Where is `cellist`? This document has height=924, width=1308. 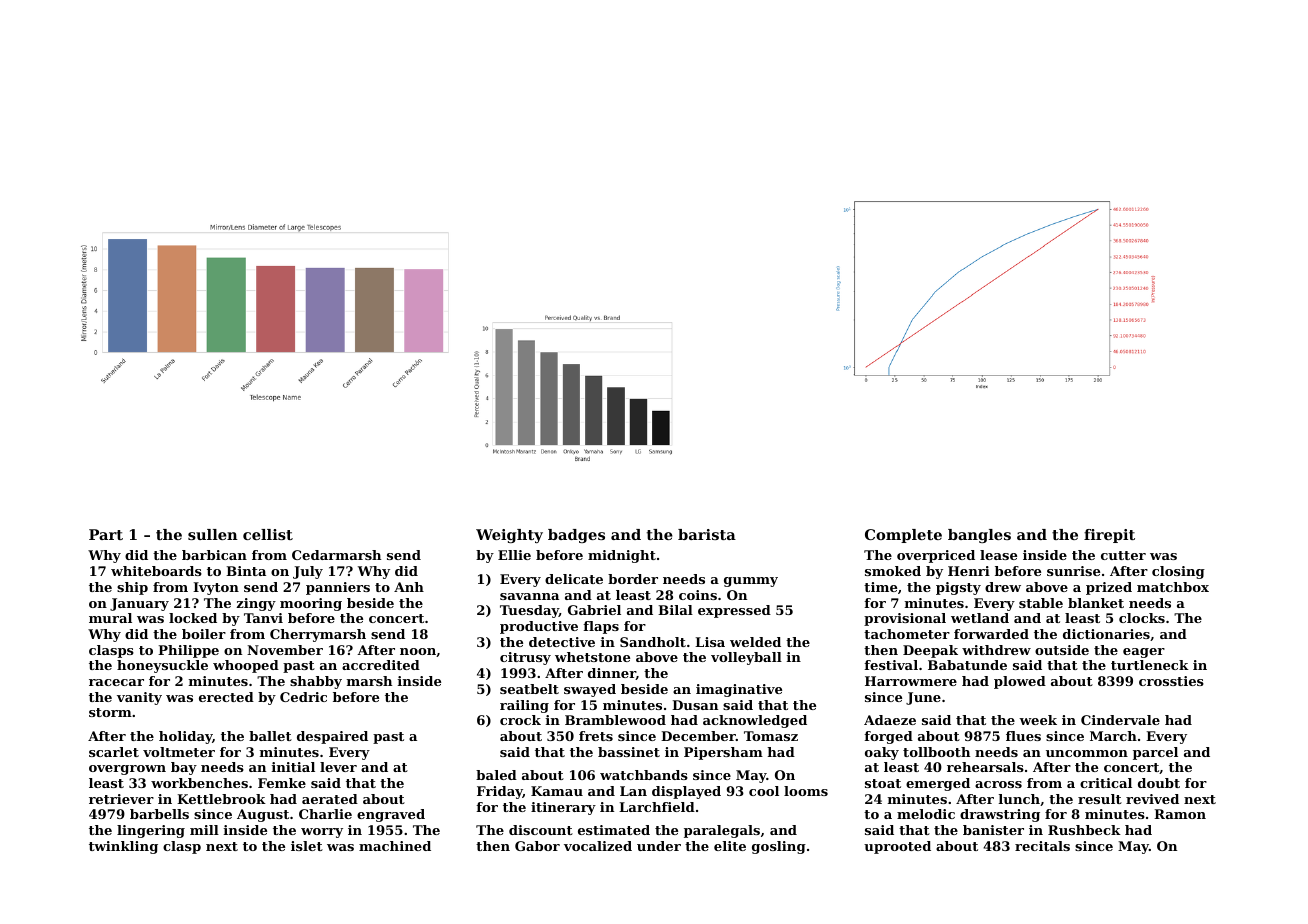 cellist is located at coordinates (268, 534).
